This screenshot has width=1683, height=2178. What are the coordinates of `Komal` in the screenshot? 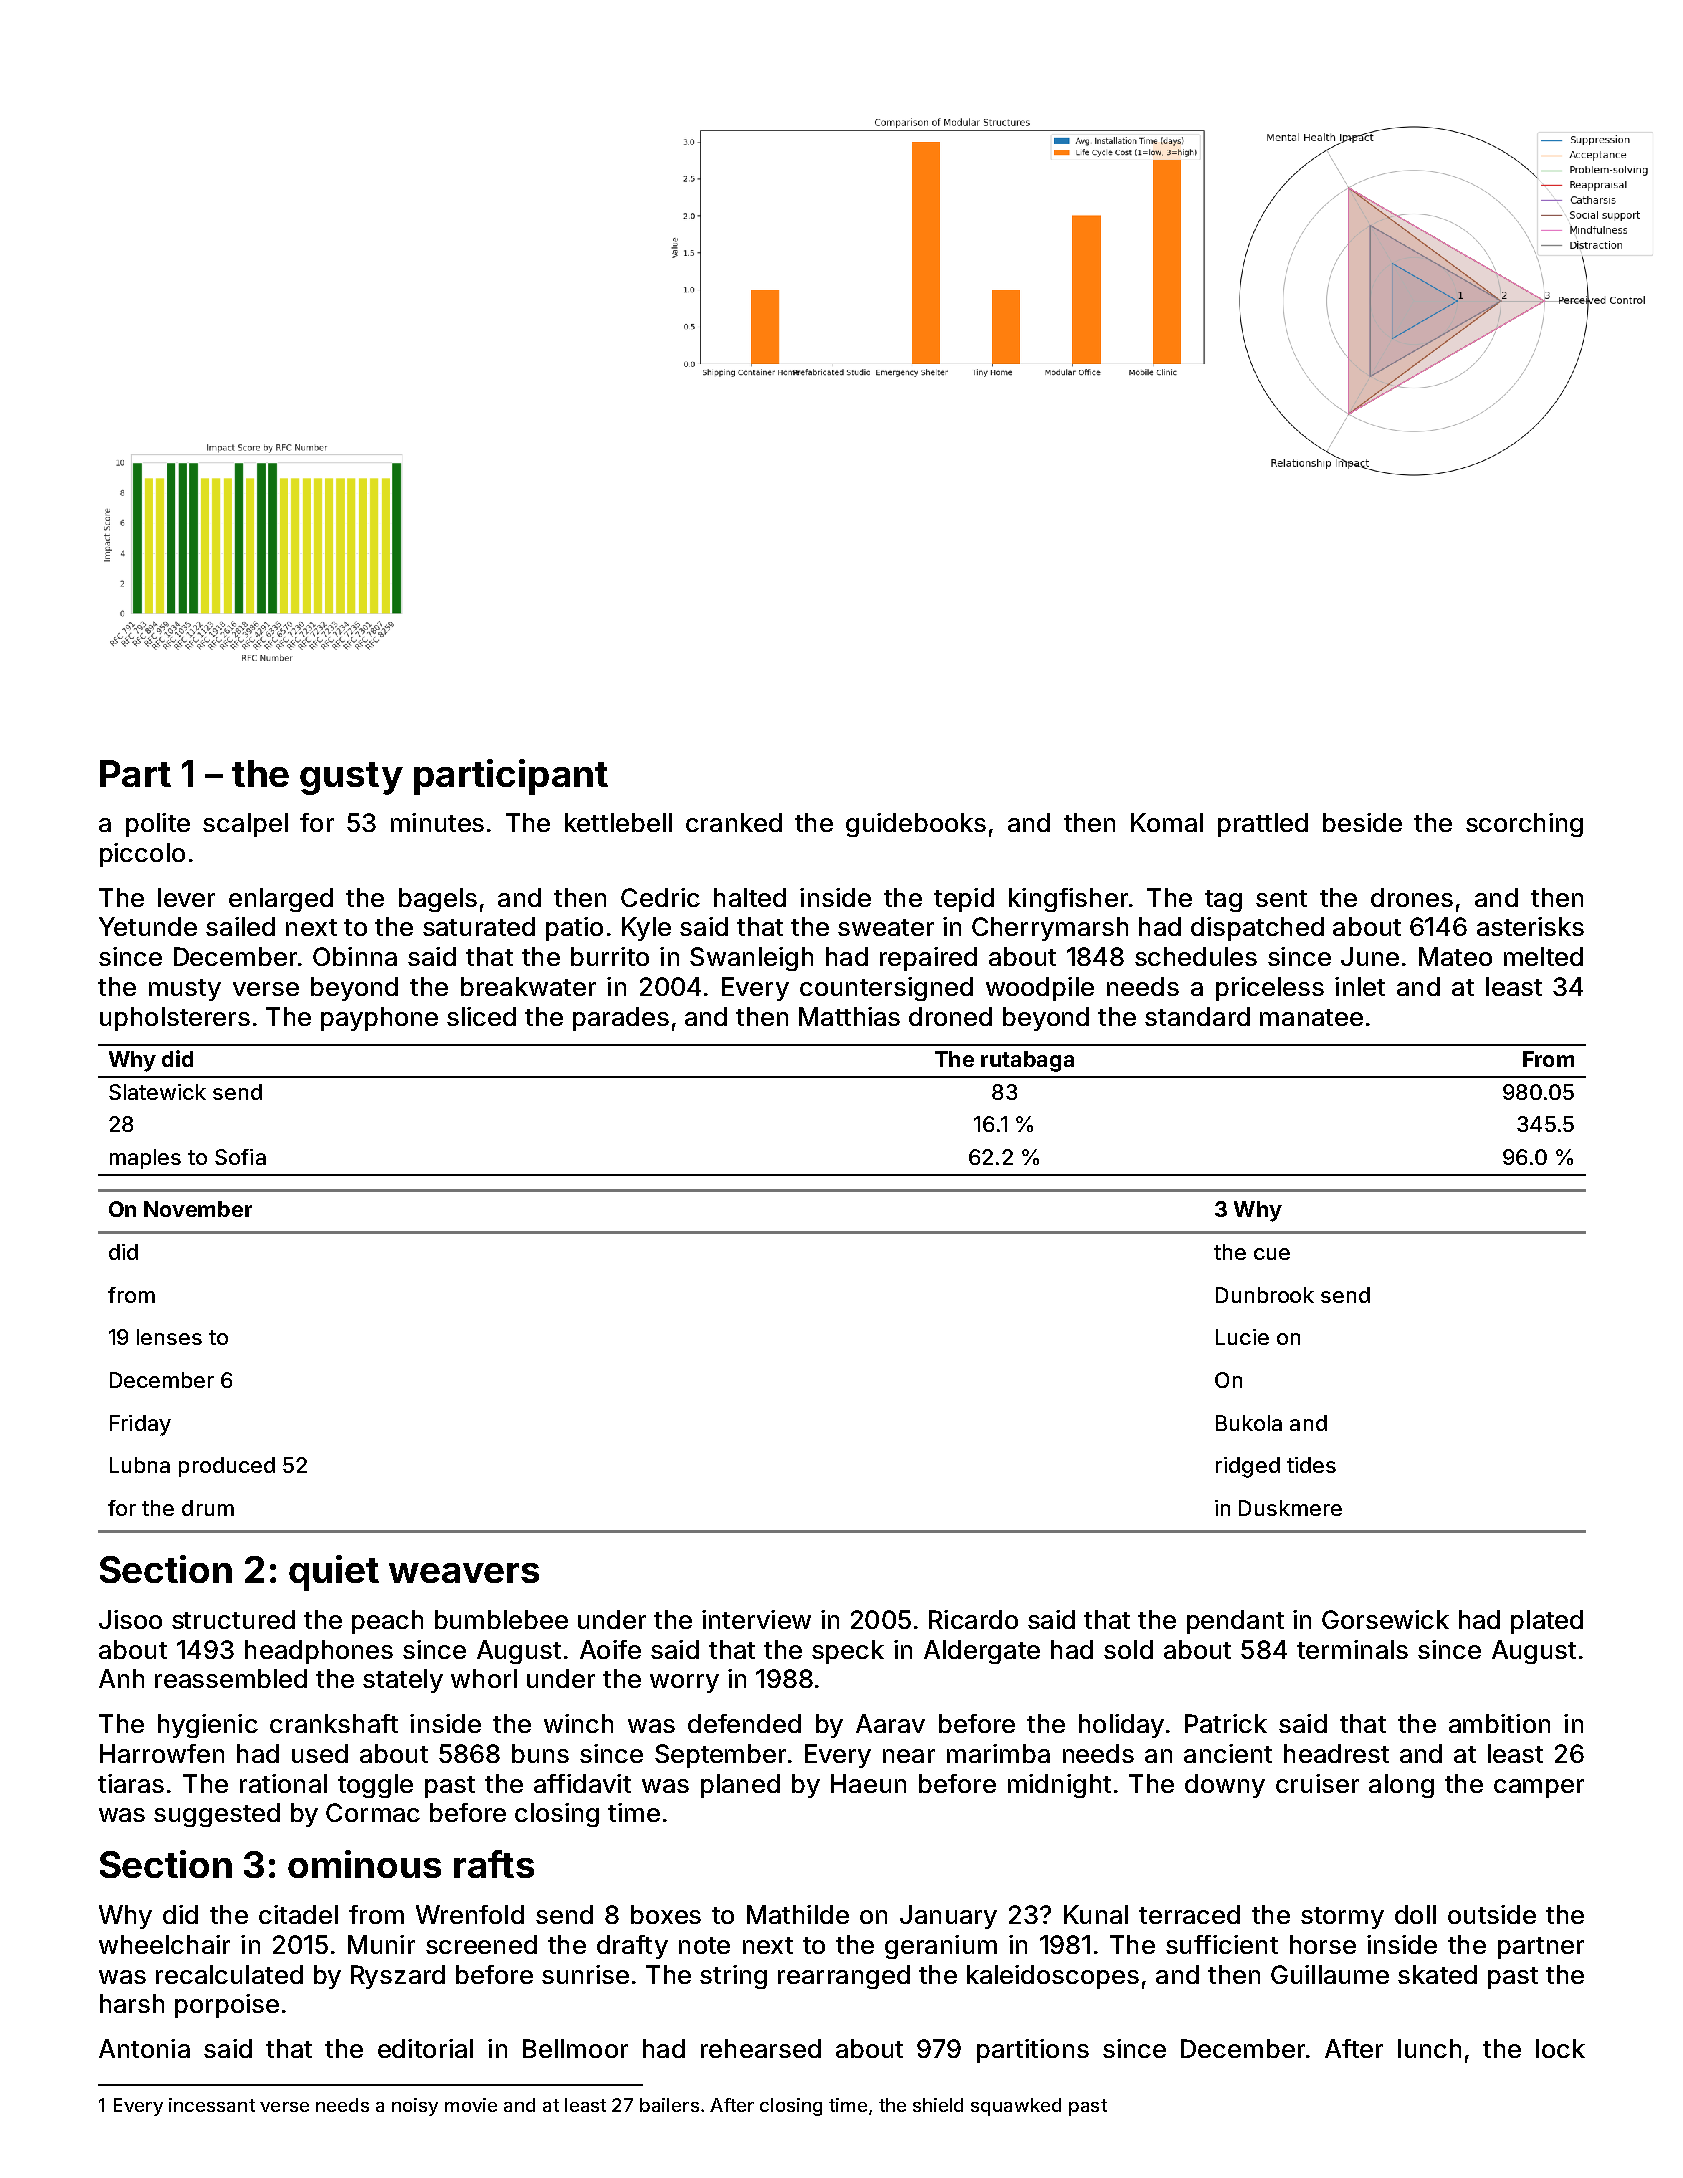 It's located at (1167, 822).
